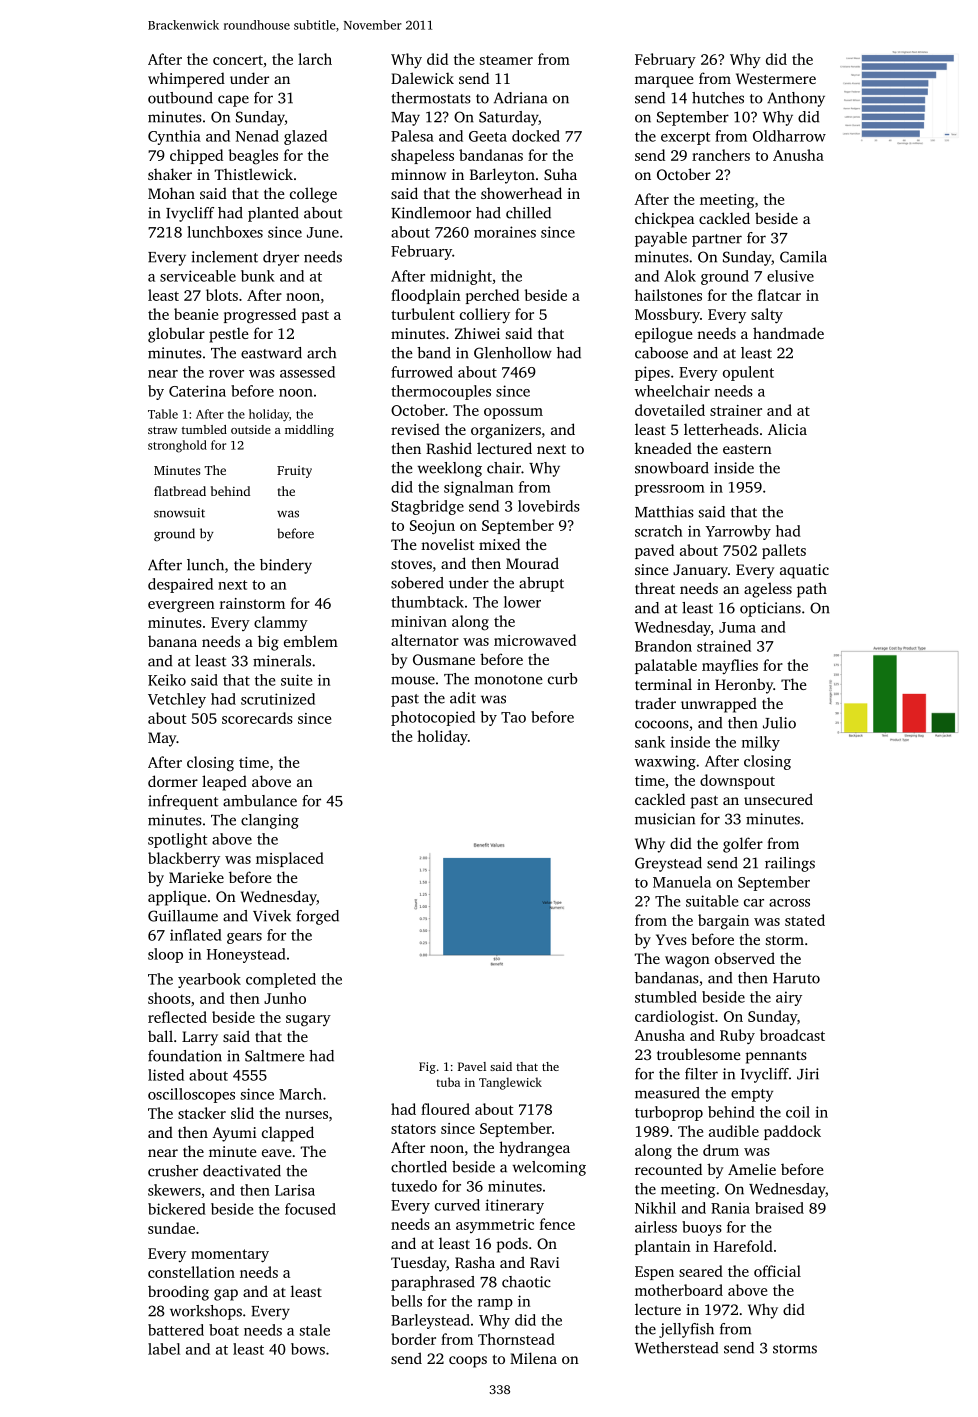 Image resolution: width=978 pixels, height=1417 pixels. Describe the element at coordinates (502, 176) in the document. I see `Barleyton` at that location.
